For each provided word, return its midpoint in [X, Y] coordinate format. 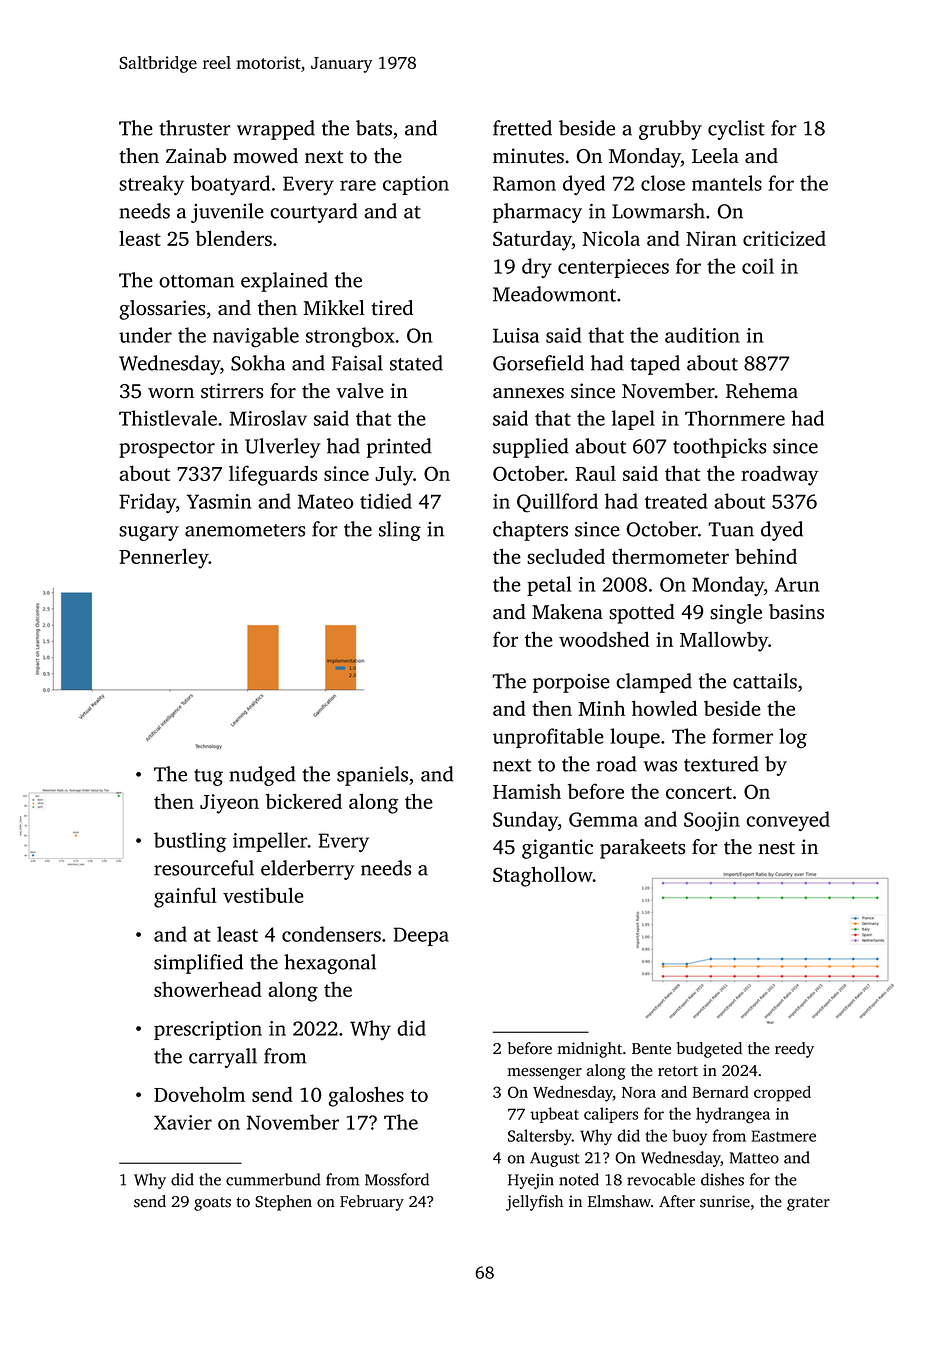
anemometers [245, 530]
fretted [522, 128]
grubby [670, 130]
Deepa [421, 936]
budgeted [709, 1050]
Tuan [731, 529]
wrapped [276, 130]
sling [400, 531]
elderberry [308, 870]
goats [212, 1204]
